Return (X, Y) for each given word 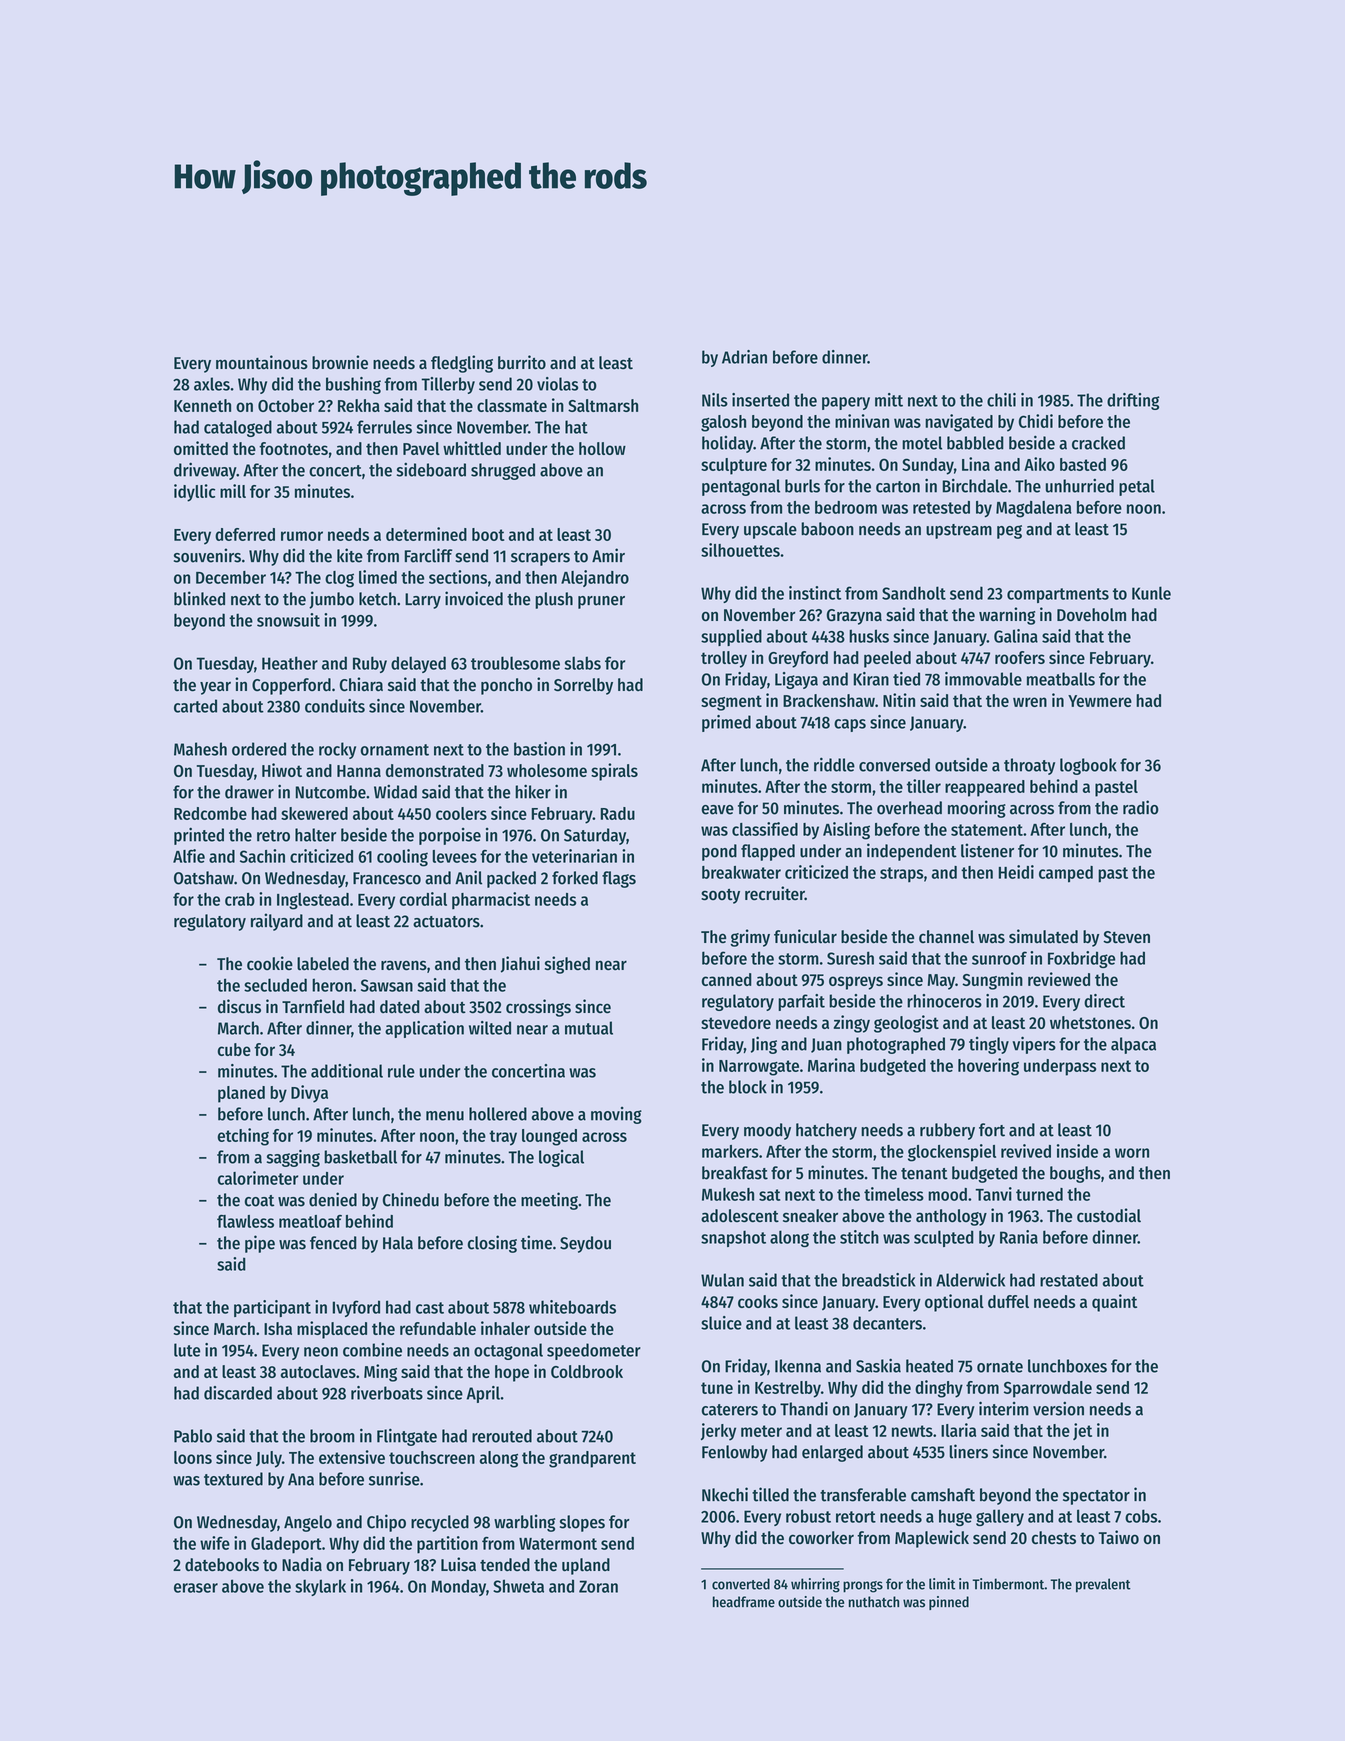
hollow (602, 448)
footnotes (293, 448)
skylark (320, 1587)
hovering (988, 1067)
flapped (768, 852)
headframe (744, 1602)
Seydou (585, 1244)
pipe (260, 1244)
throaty (1029, 766)
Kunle (1151, 593)
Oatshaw (204, 878)
